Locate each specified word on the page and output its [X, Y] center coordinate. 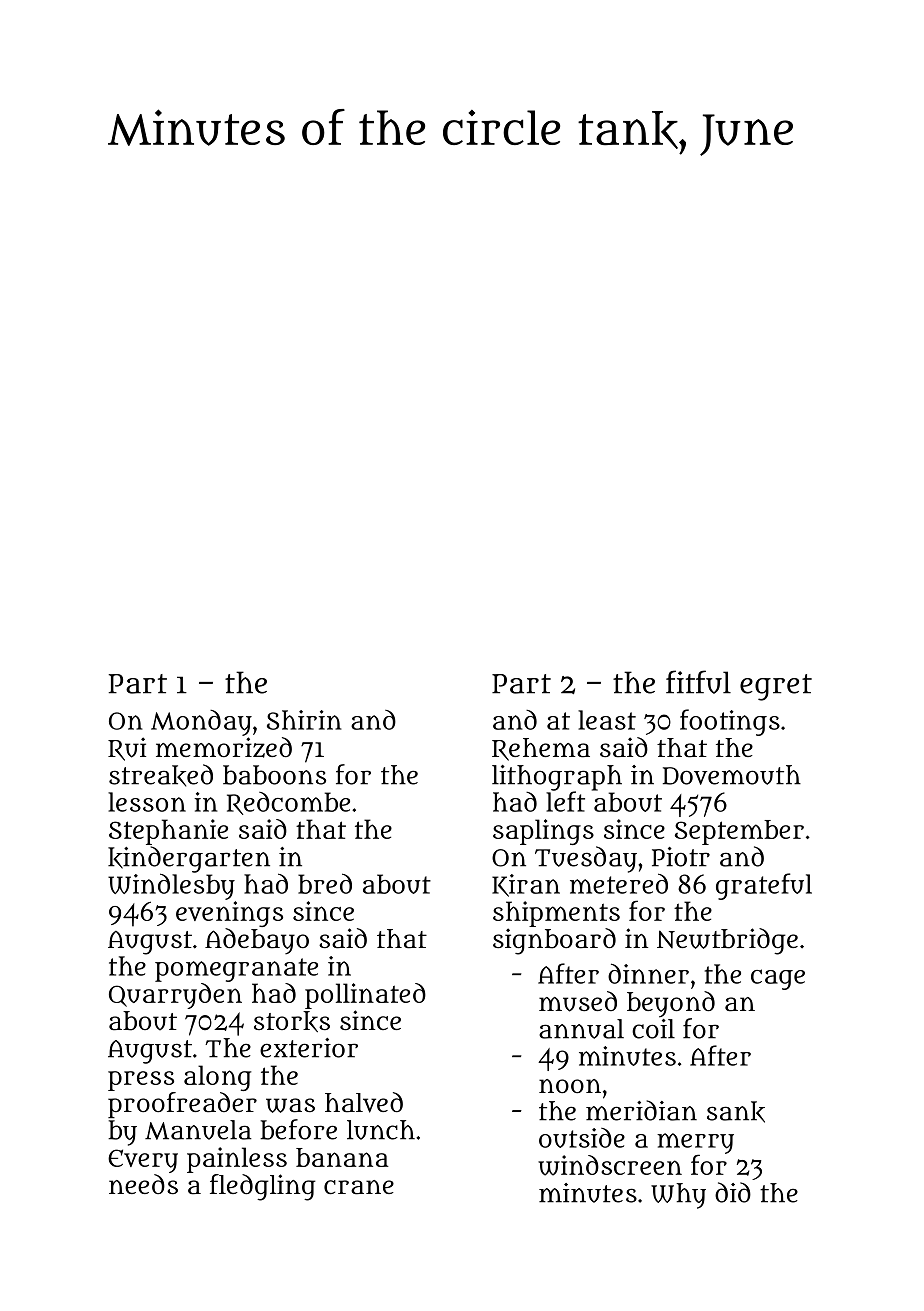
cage [778, 979]
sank [736, 1112]
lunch [381, 1130]
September [739, 832]
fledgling [263, 1187]
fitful [698, 682]
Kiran [526, 885]
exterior [309, 1048]
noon [570, 1086]
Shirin [304, 720]
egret [776, 687]
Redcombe [288, 803]
